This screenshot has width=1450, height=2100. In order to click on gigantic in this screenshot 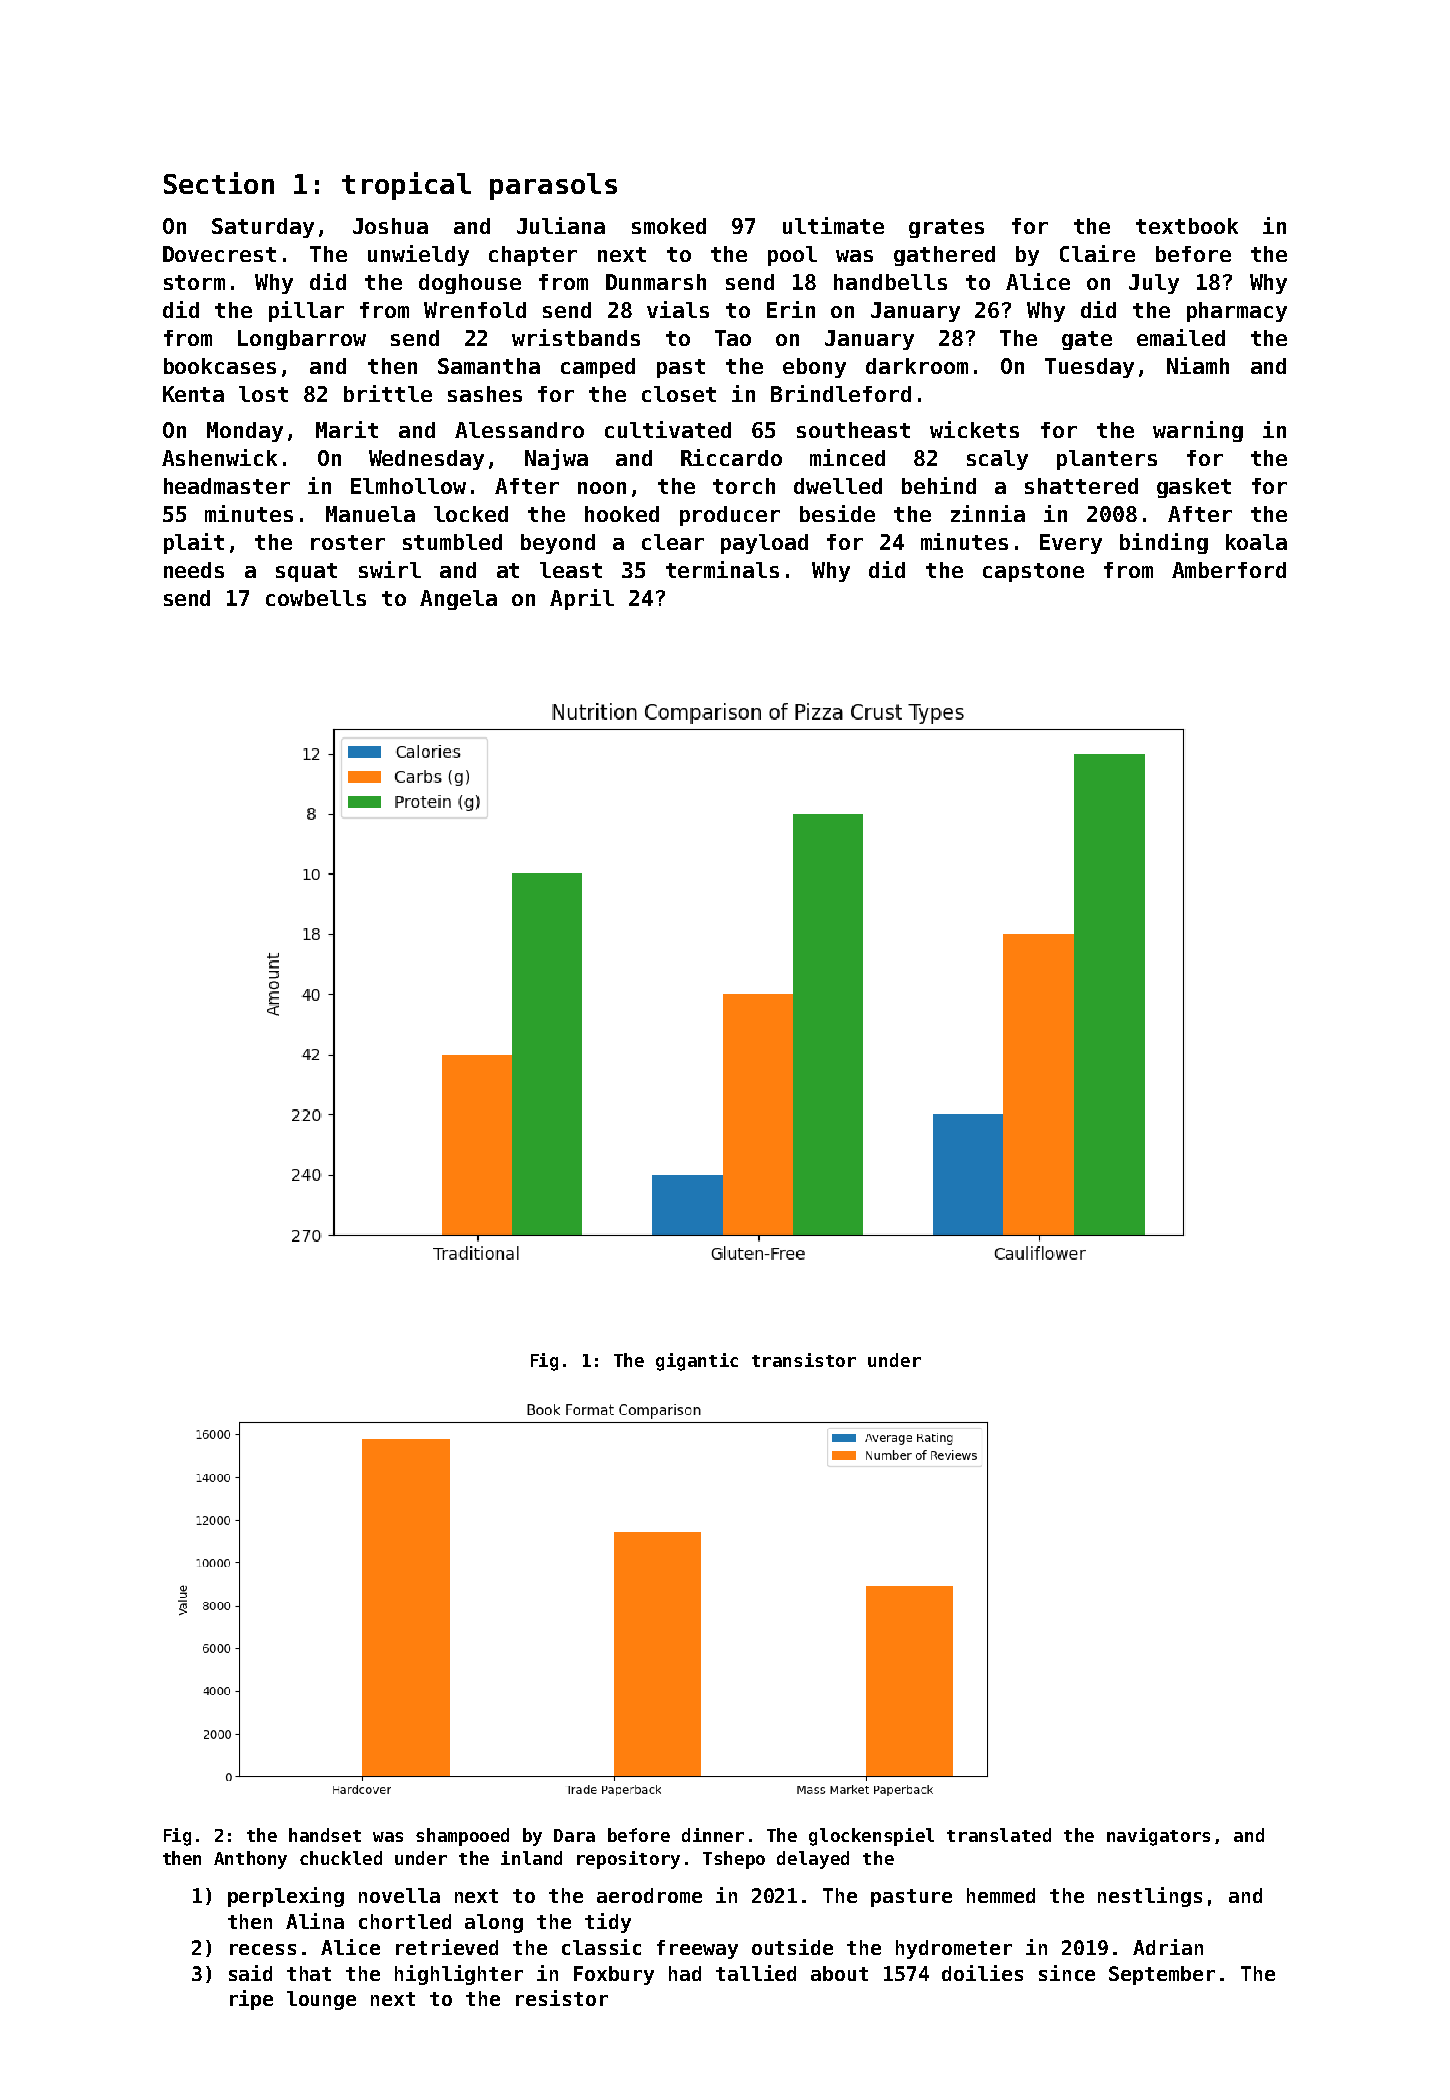, I will do `click(697, 1362)`.
